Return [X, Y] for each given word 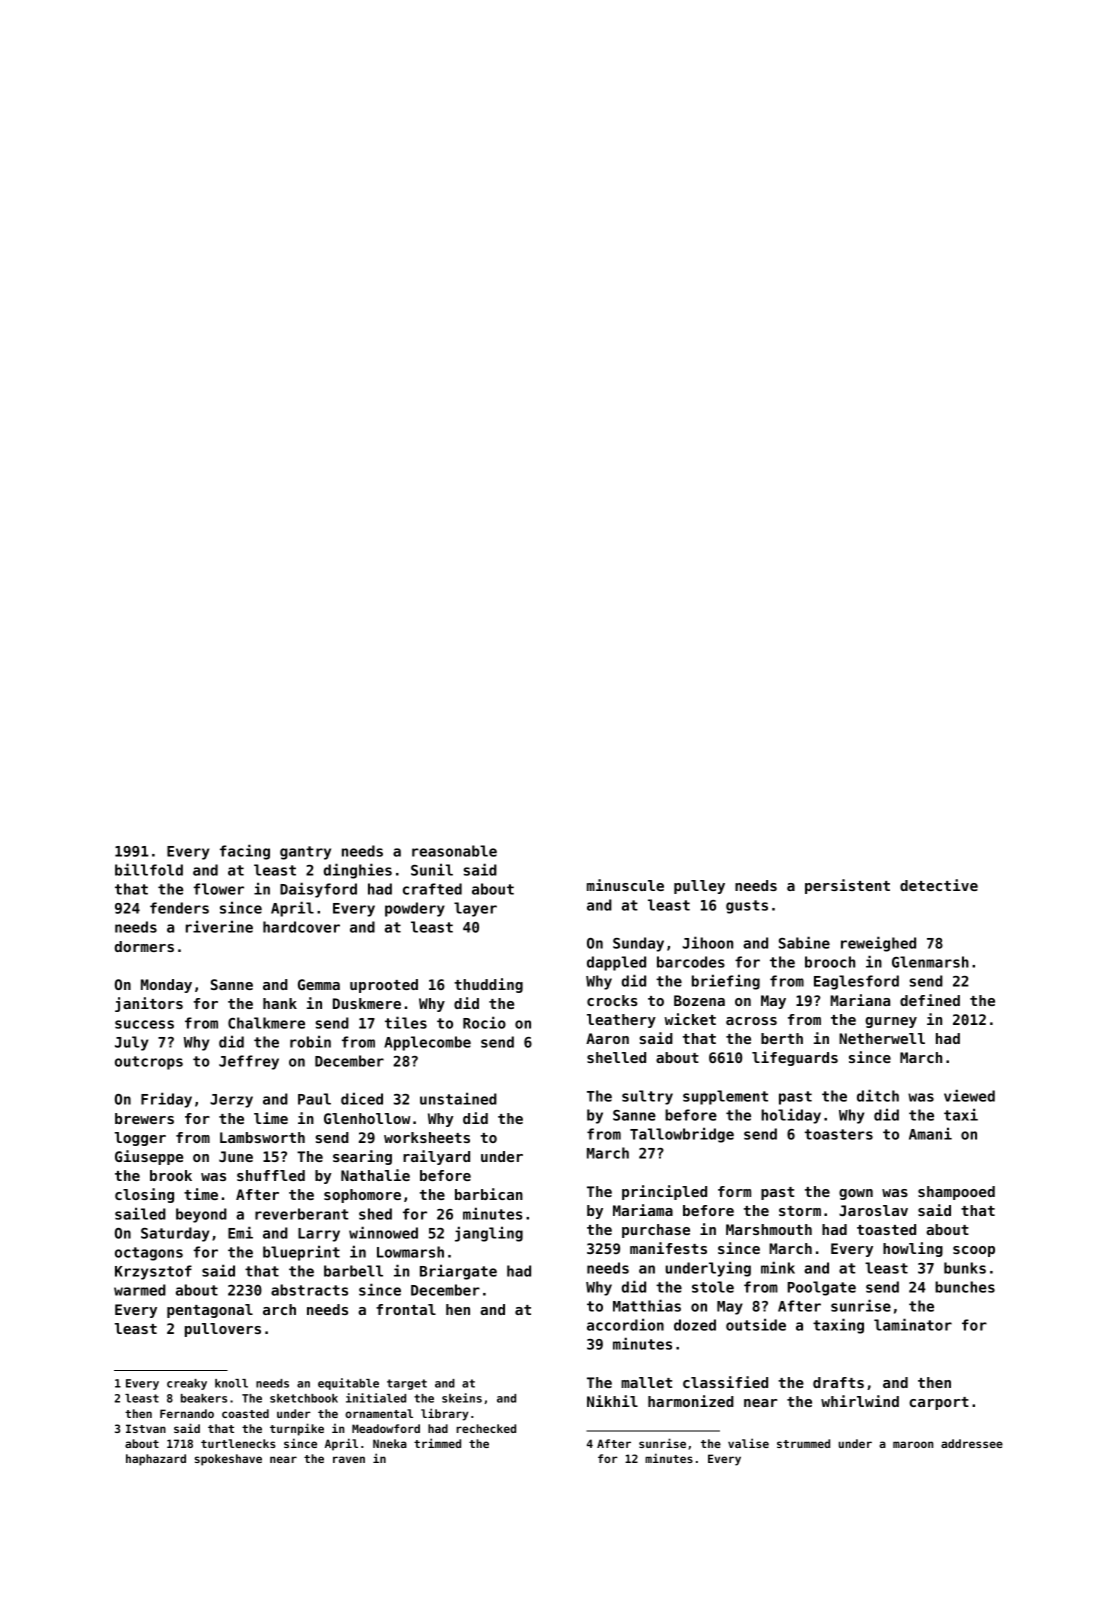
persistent [847, 886]
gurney [891, 1022]
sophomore [362, 1196]
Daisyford [318, 890]
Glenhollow [367, 1118]
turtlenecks [238, 1443]
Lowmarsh [410, 1252]
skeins [462, 1398]
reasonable [454, 851]
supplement [725, 1097]
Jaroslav [873, 1210]
